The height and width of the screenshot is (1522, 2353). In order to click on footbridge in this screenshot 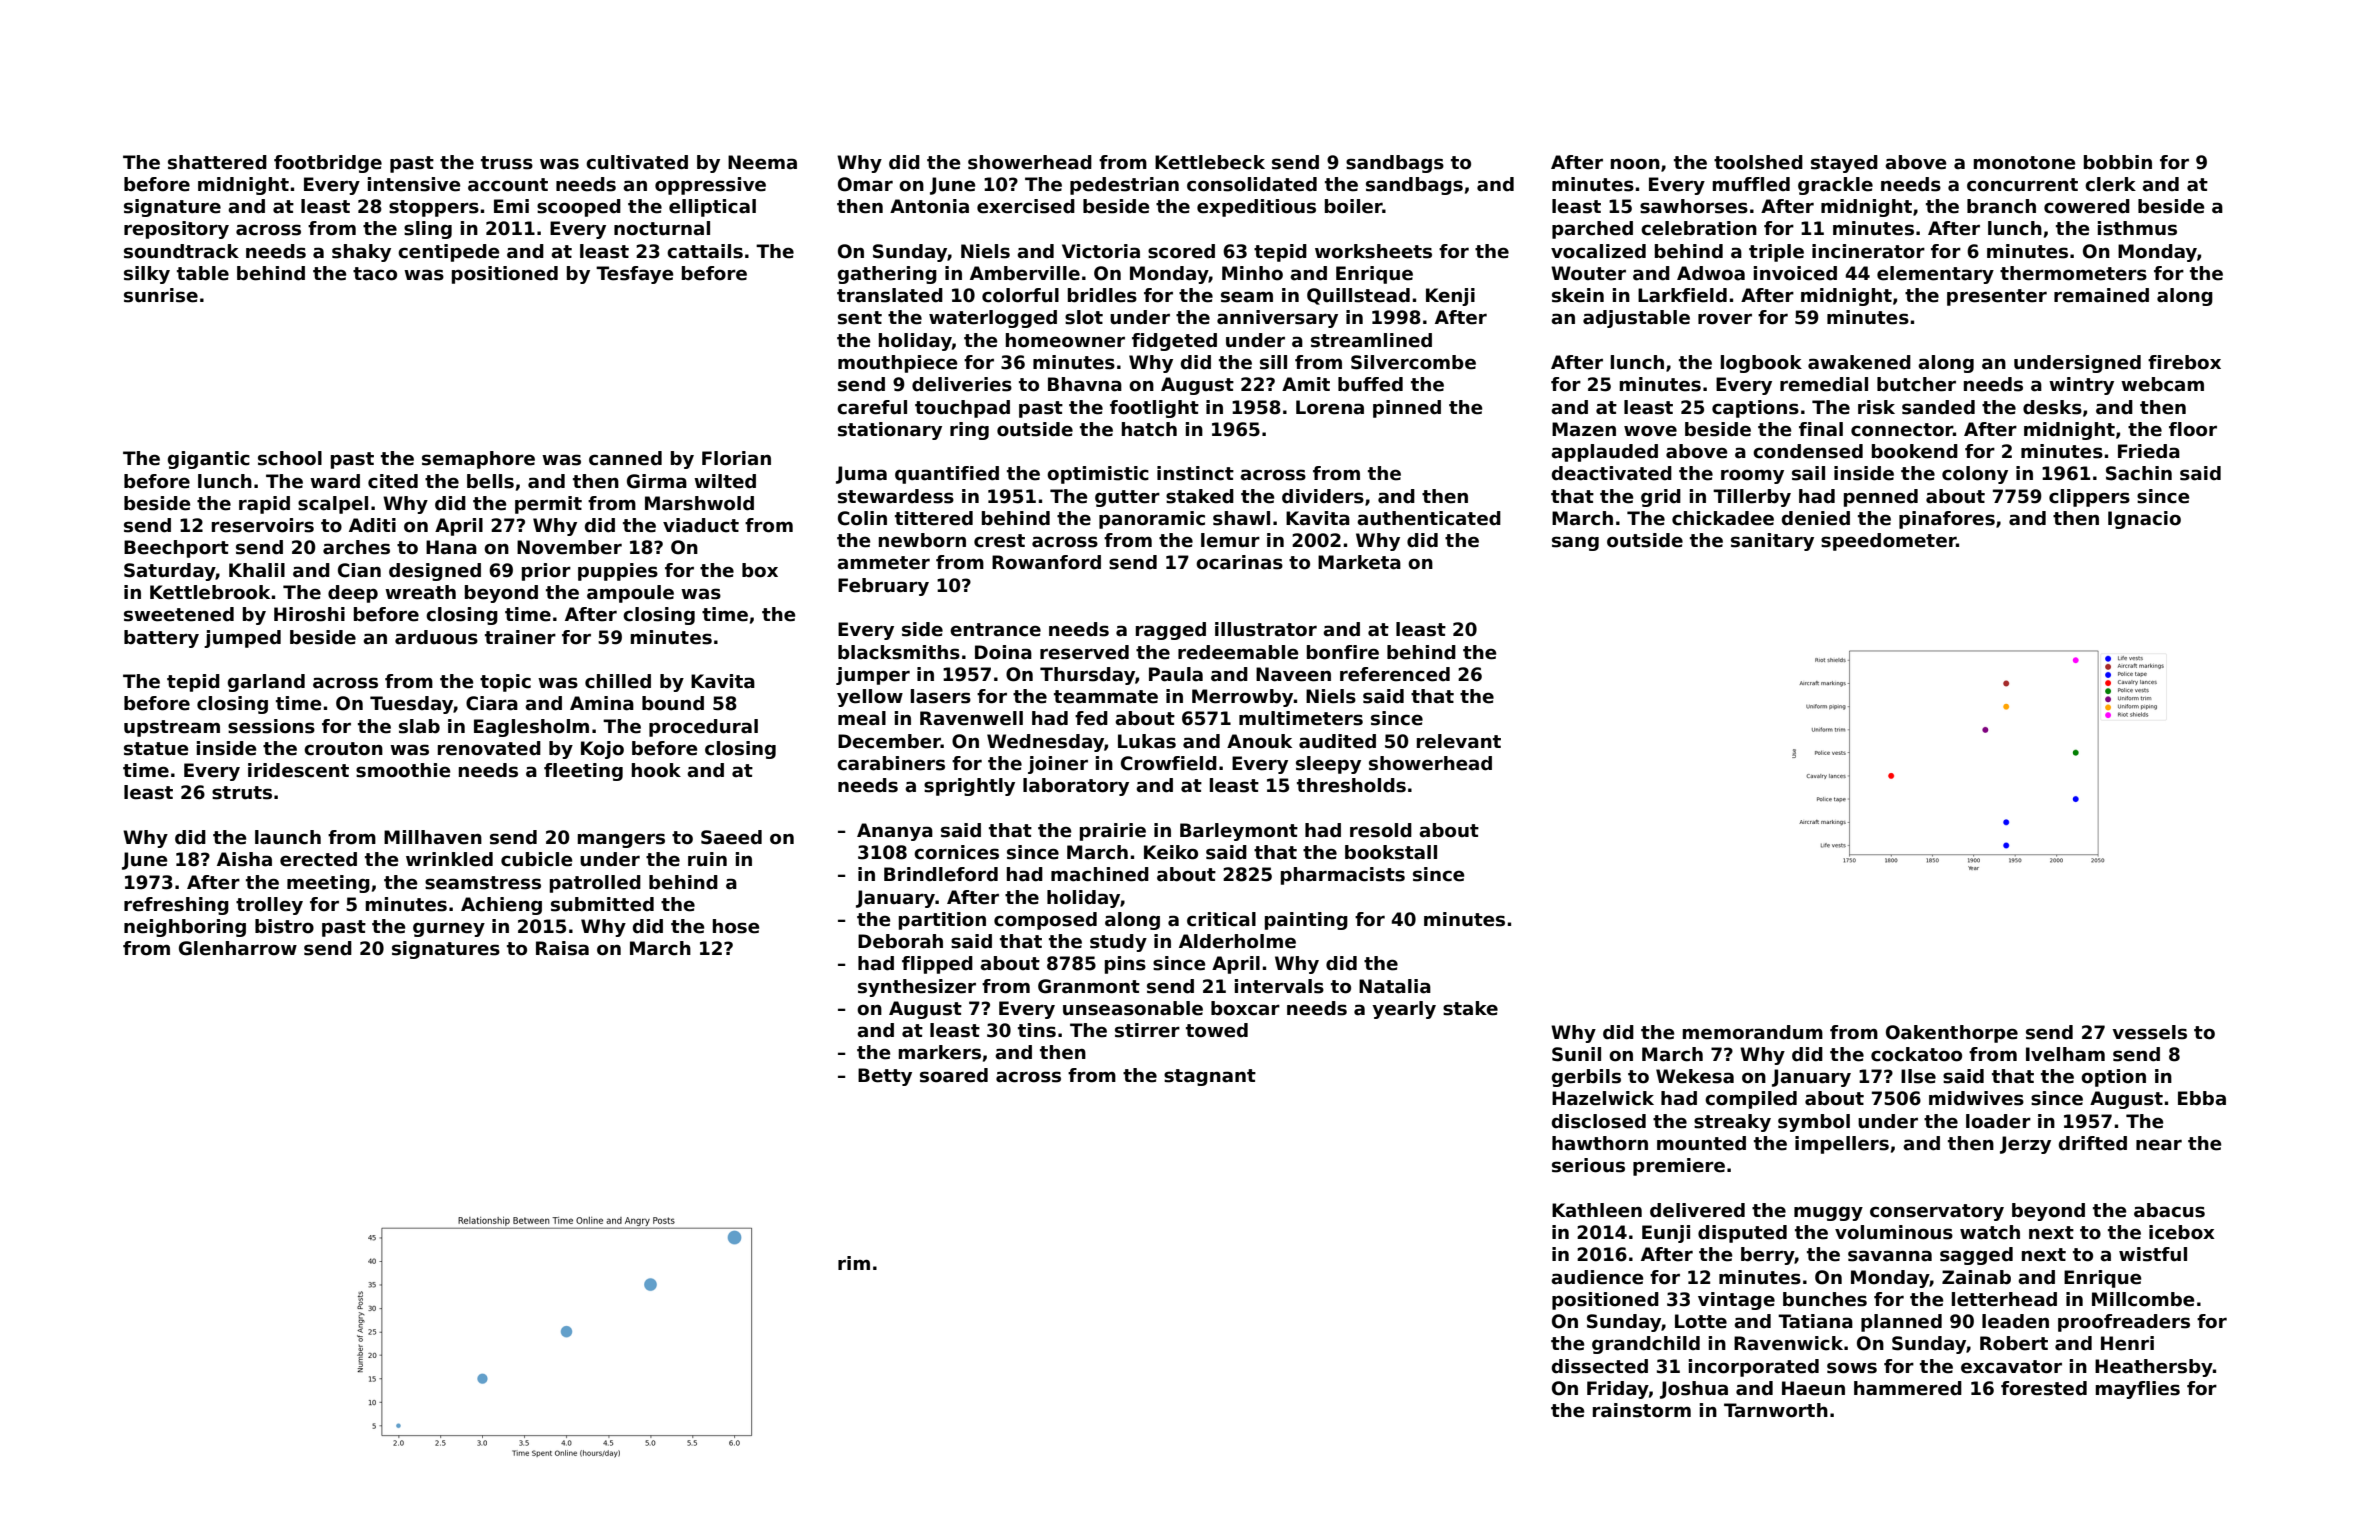, I will do `click(328, 164)`.
